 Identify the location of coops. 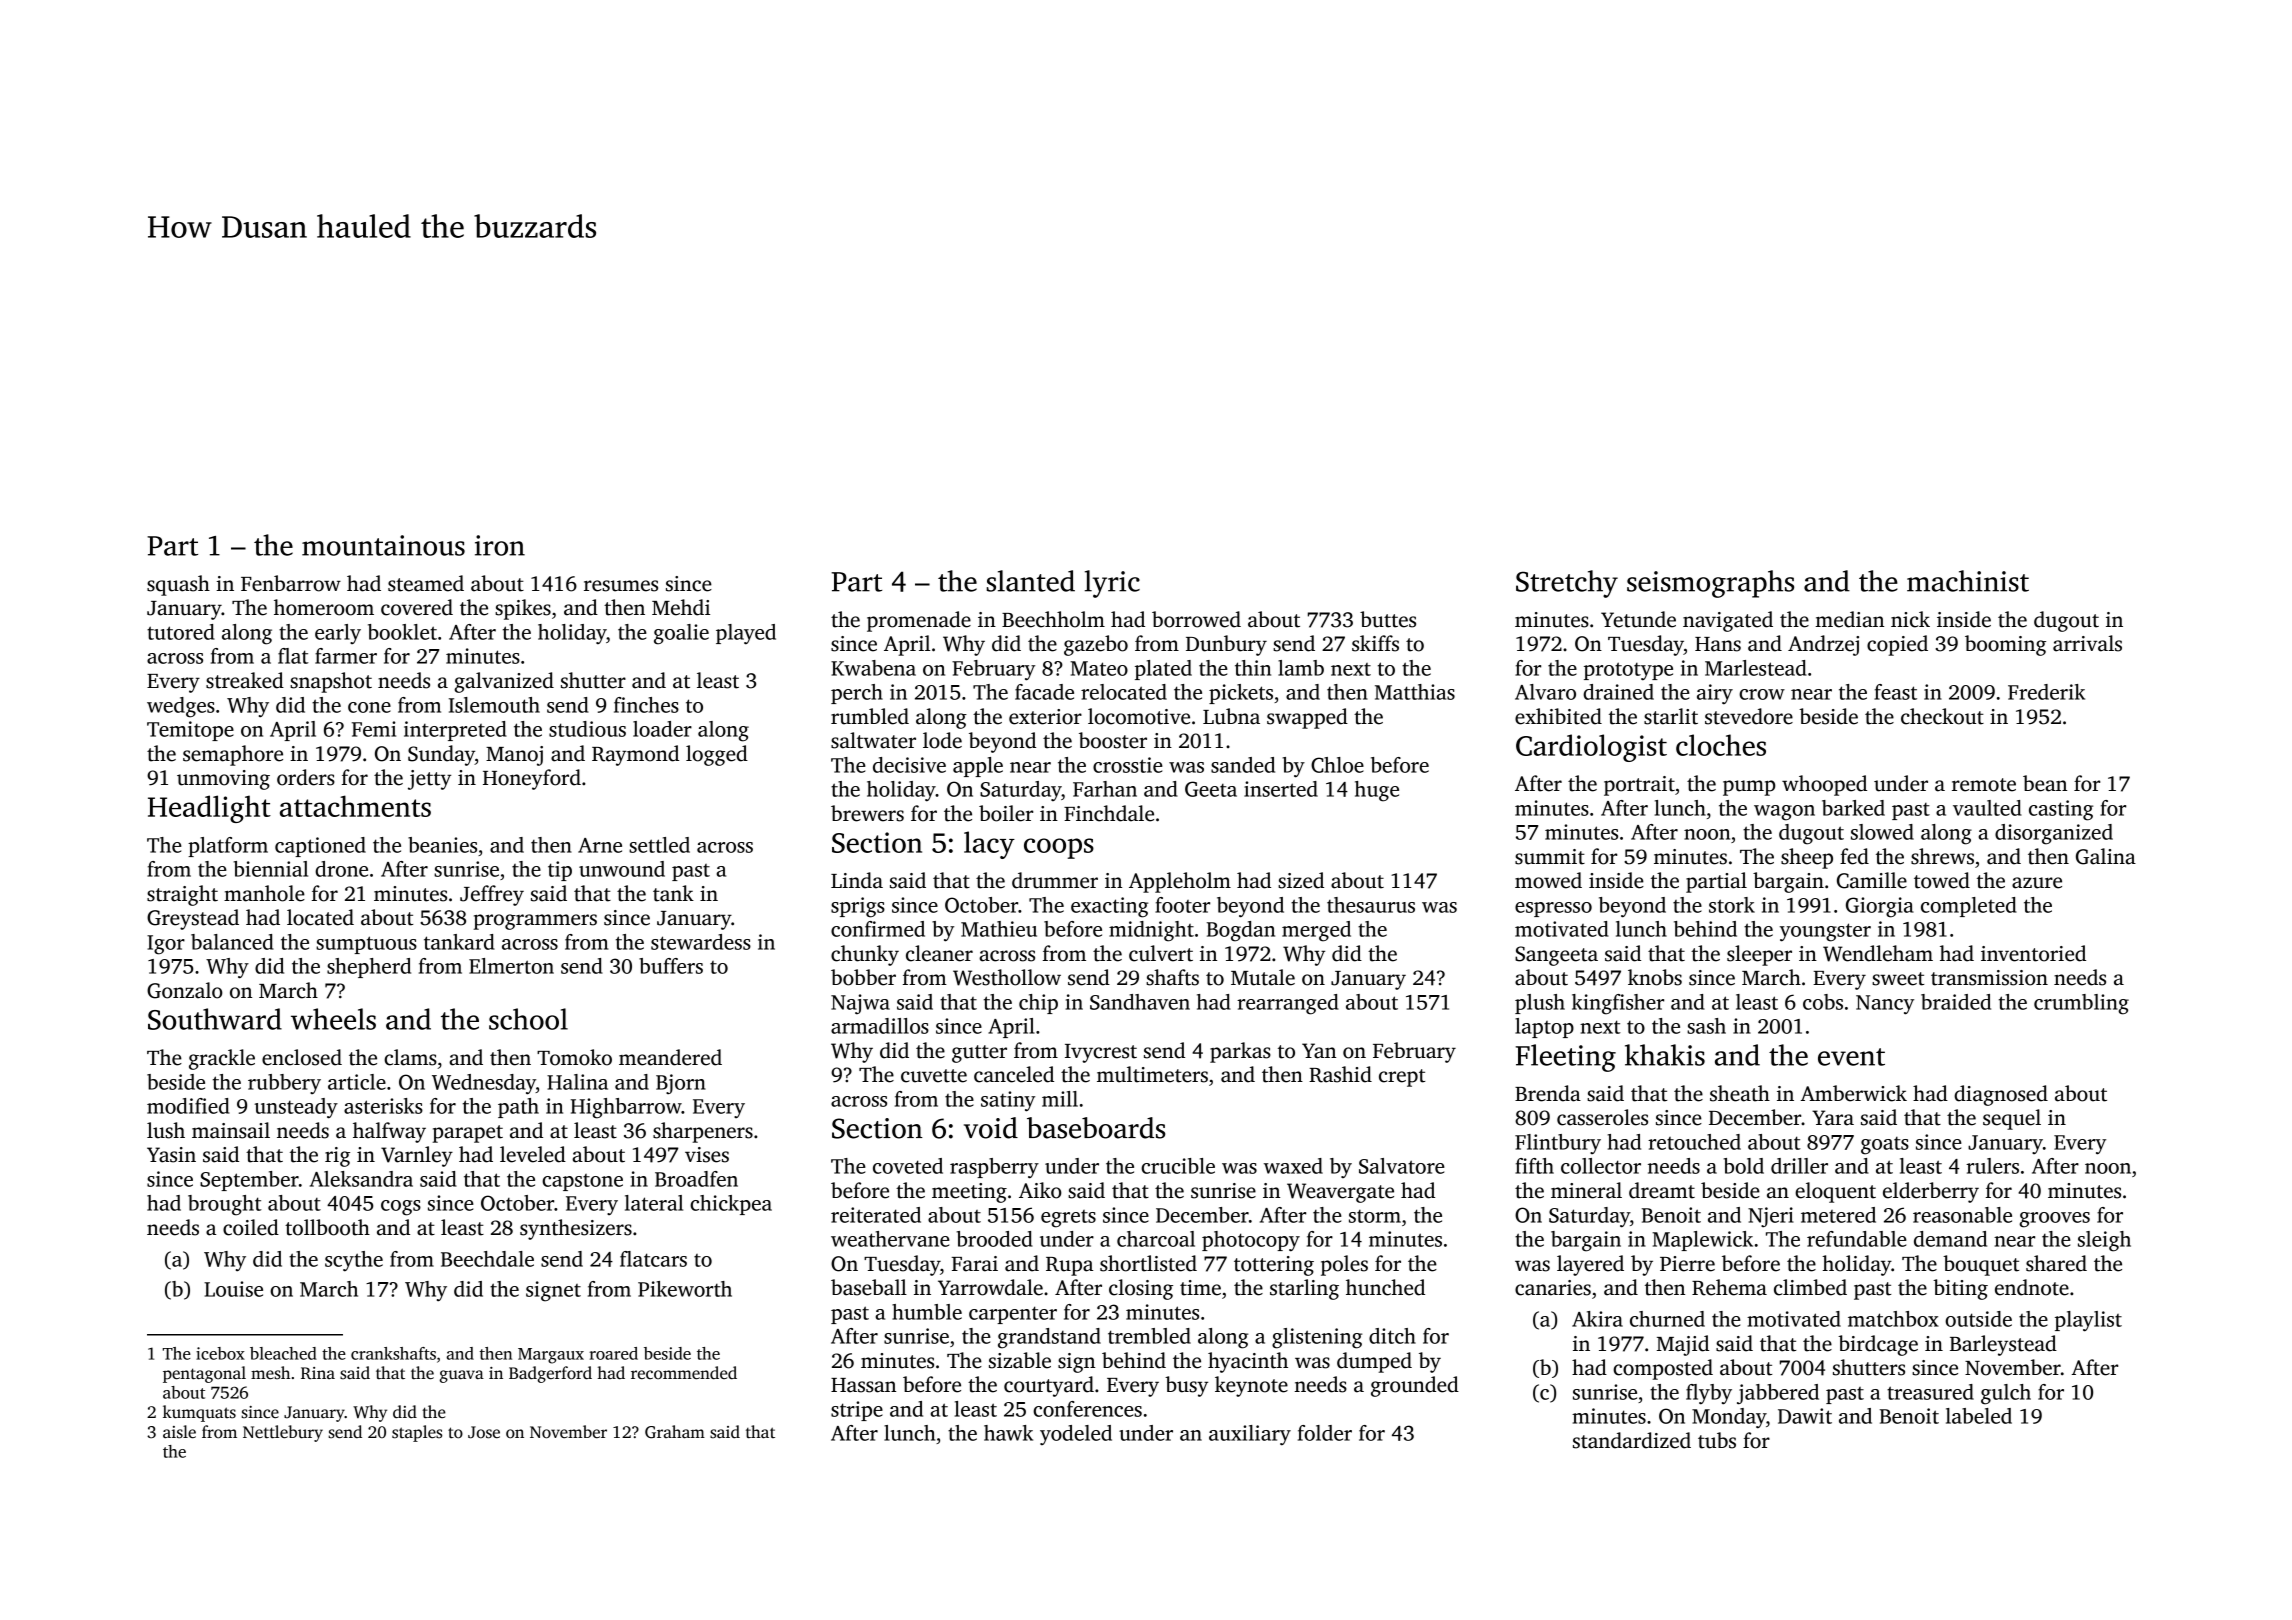
(1059, 848).
